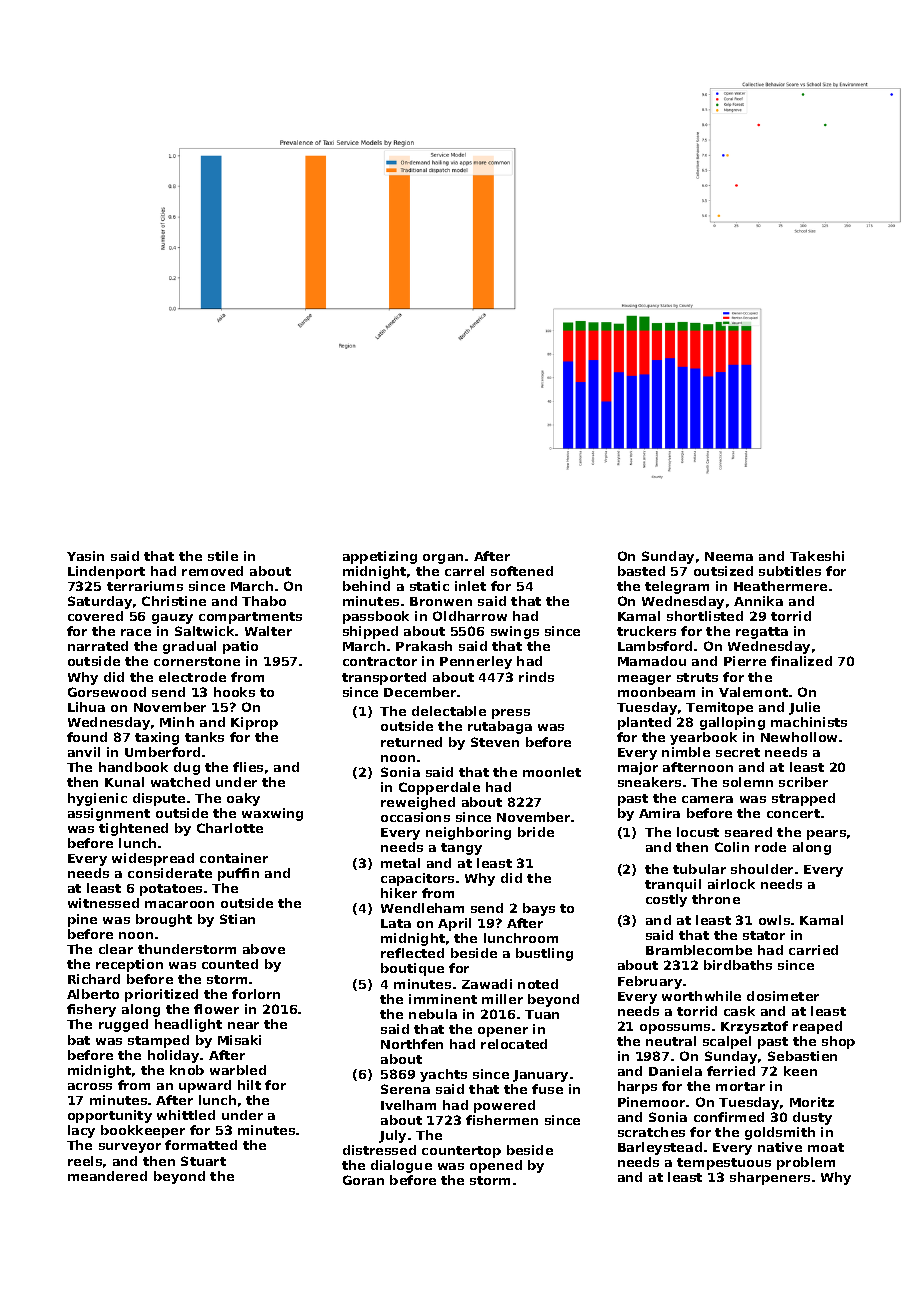 The height and width of the screenshot is (1308, 924). What do you see at coordinates (817, 1027) in the screenshot?
I see `reaped` at bounding box center [817, 1027].
